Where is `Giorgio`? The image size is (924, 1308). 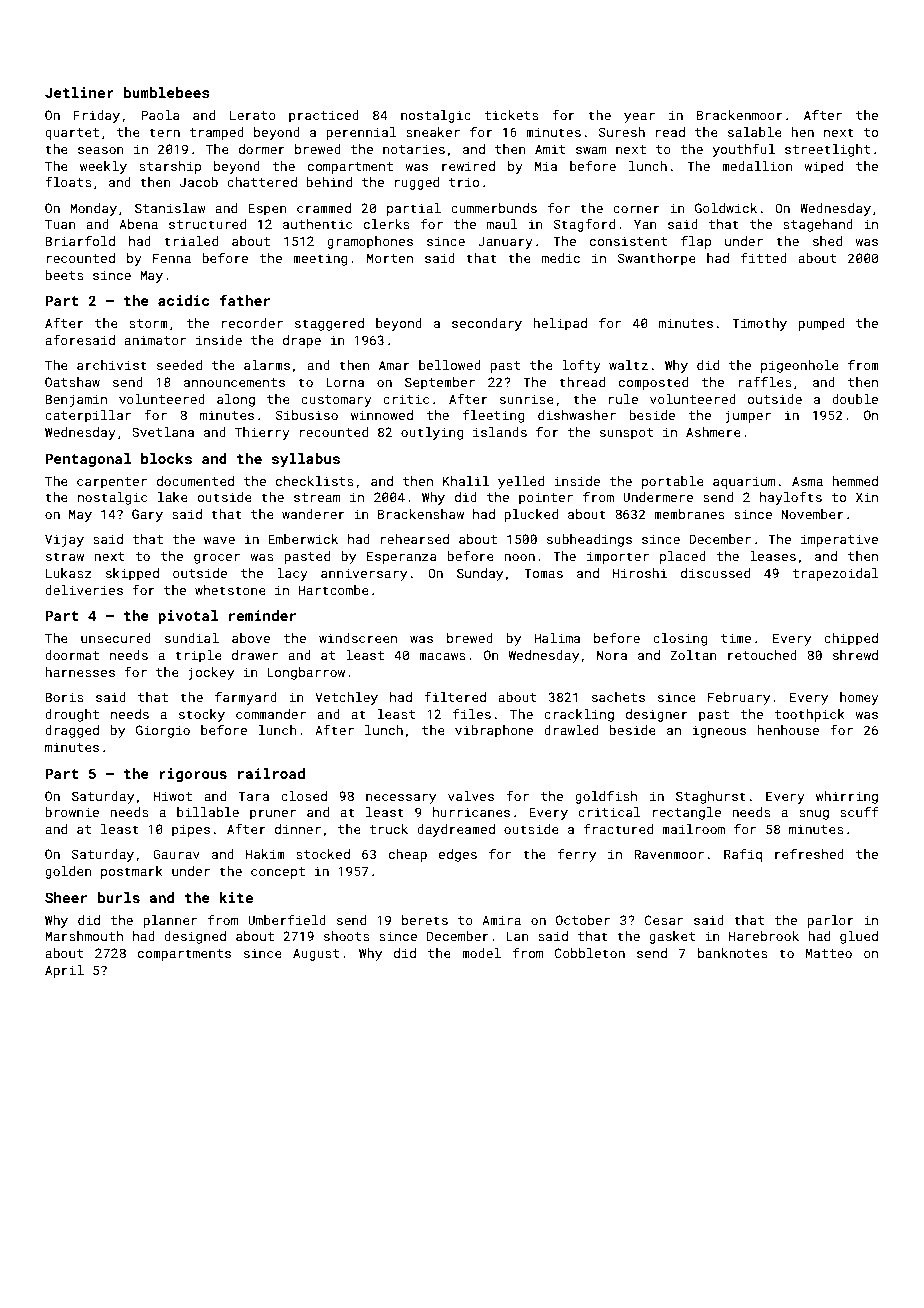 Giorgio is located at coordinates (163, 731).
